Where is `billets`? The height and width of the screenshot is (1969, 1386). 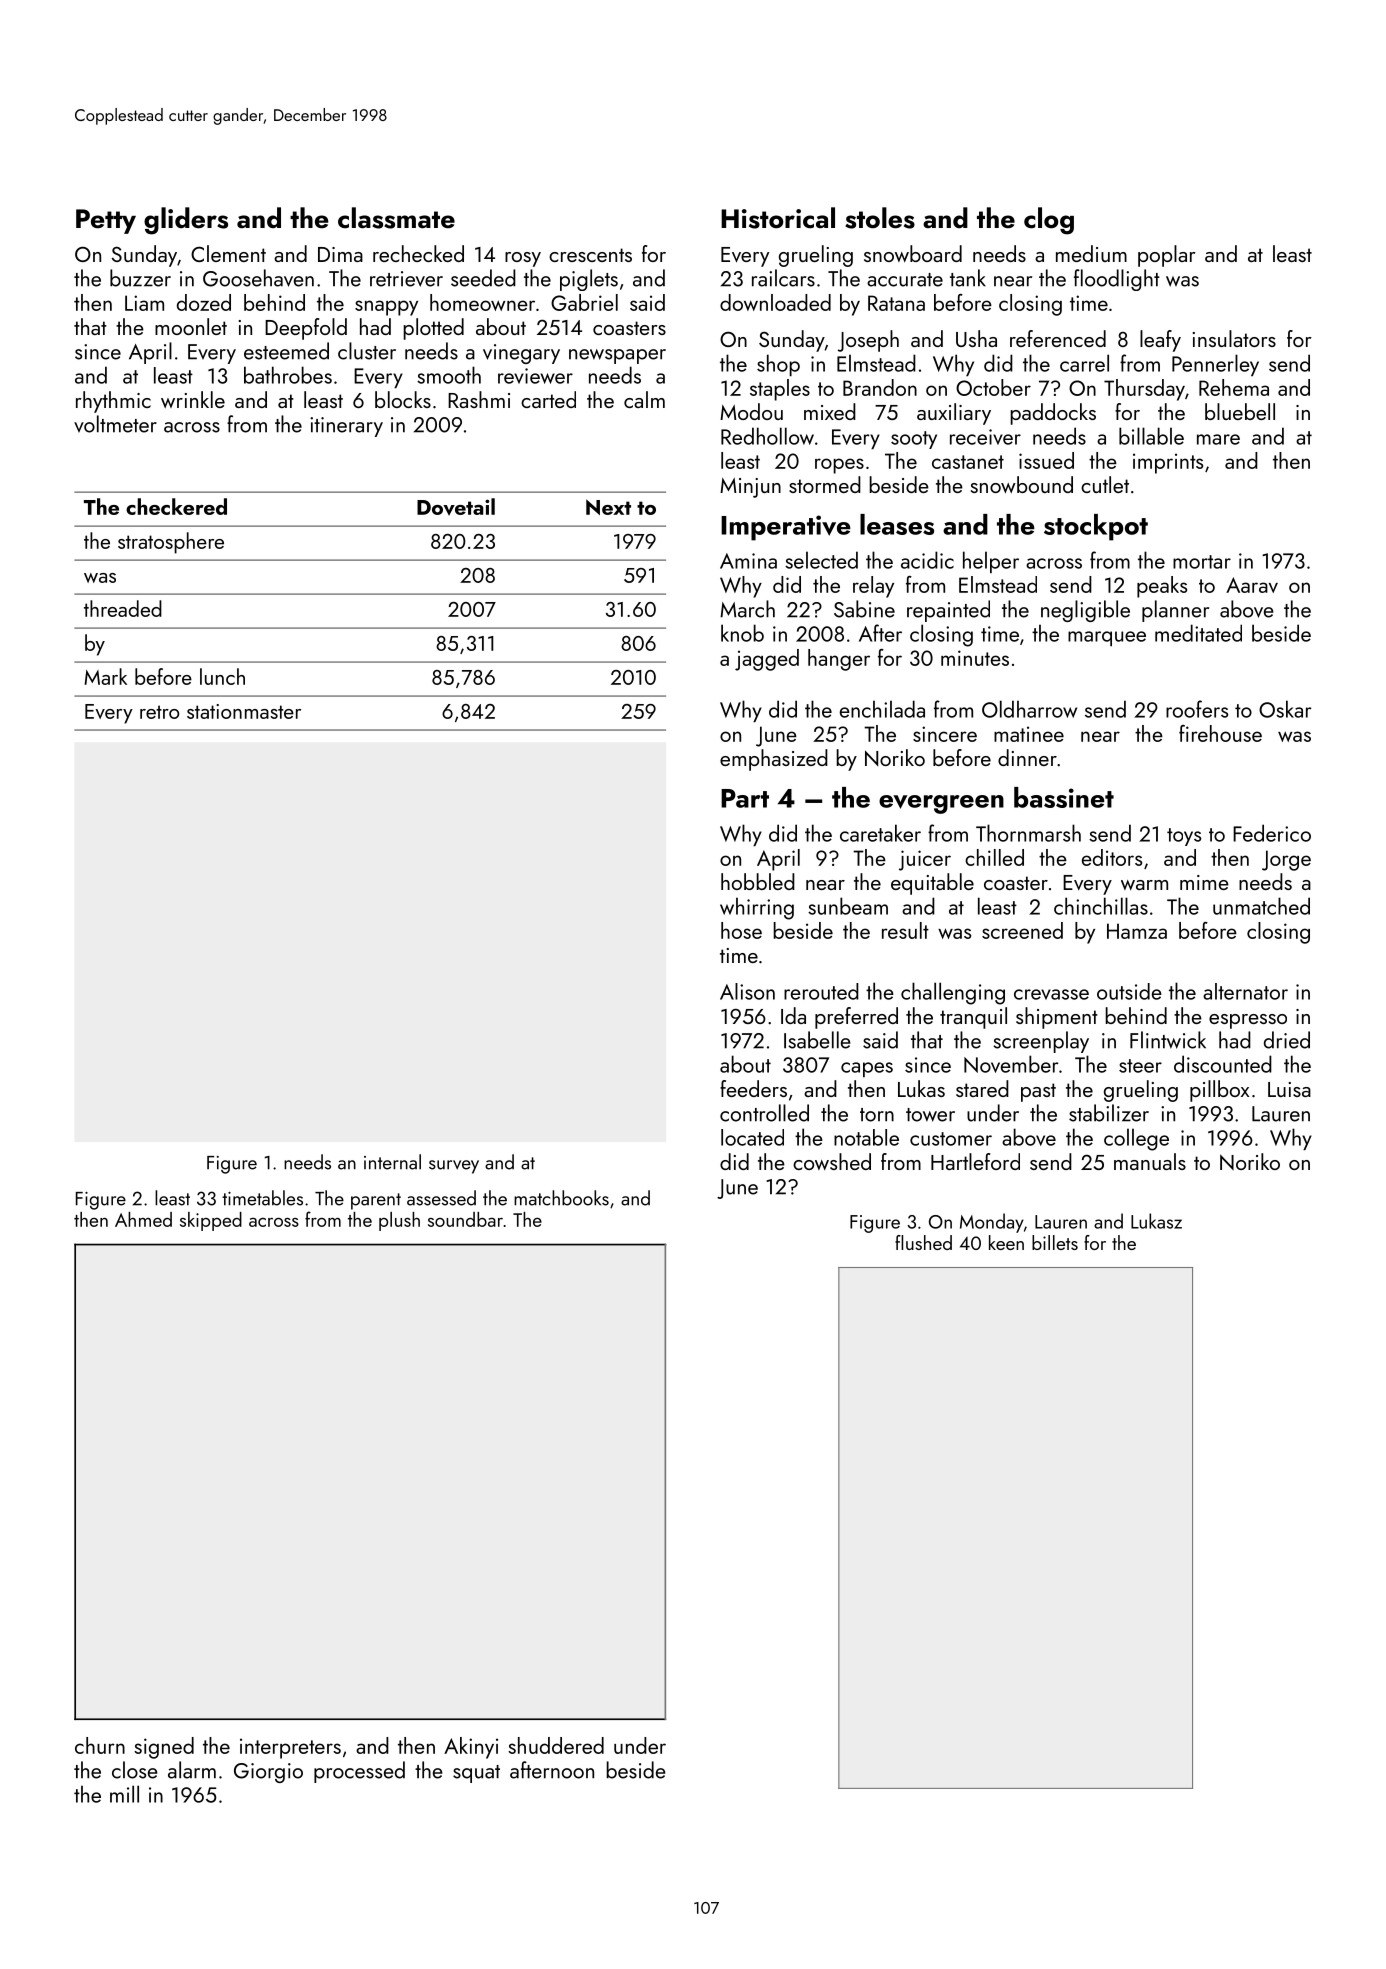 billets is located at coordinates (1055, 1242).
